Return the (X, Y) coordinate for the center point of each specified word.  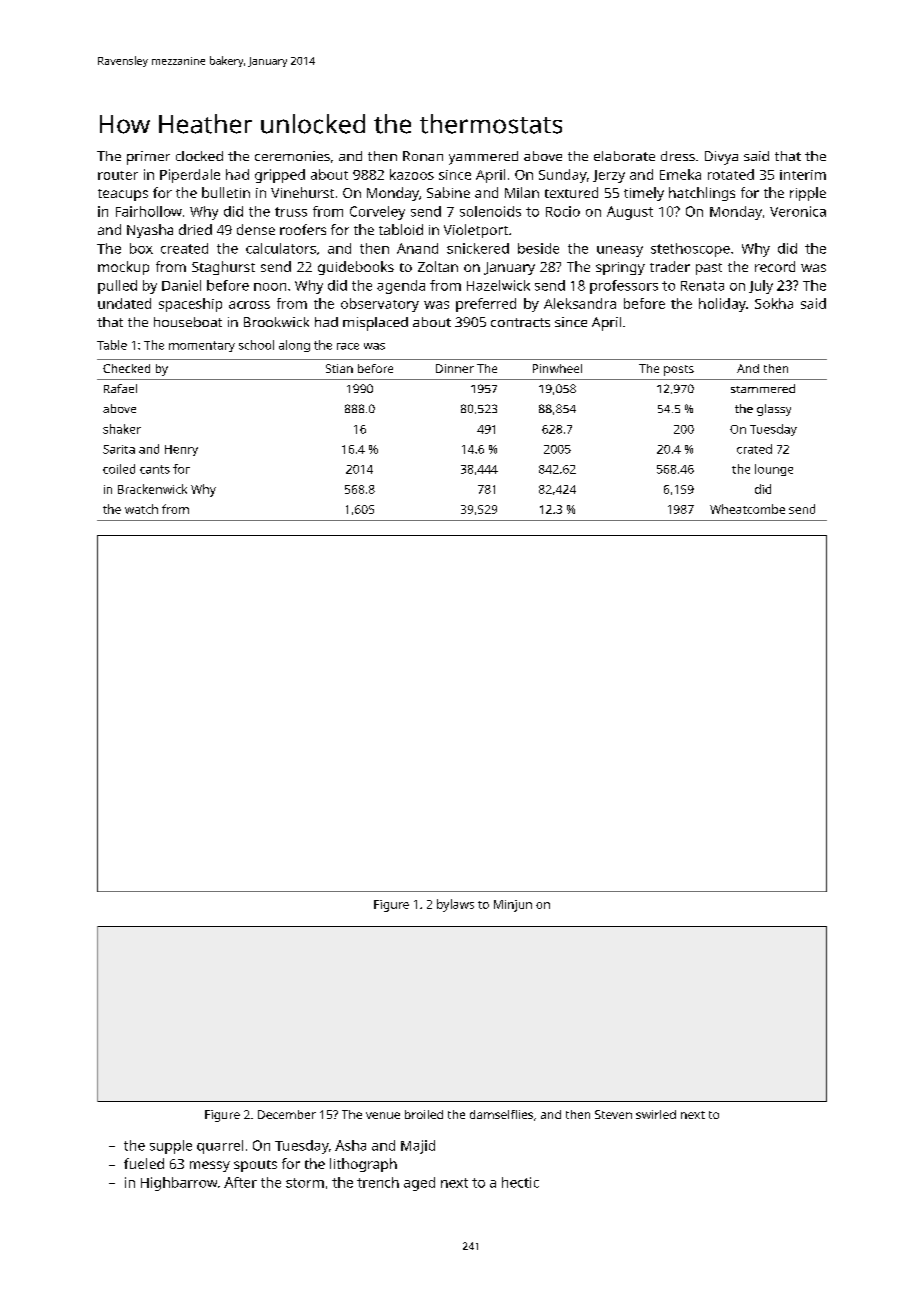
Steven (613, 1114)
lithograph (363, 1165)
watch (141, 509)
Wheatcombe (747, 509)
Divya (721, 158)
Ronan (423, 156)
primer (148, 158)
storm (305, 1183)
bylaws (455, 905)
